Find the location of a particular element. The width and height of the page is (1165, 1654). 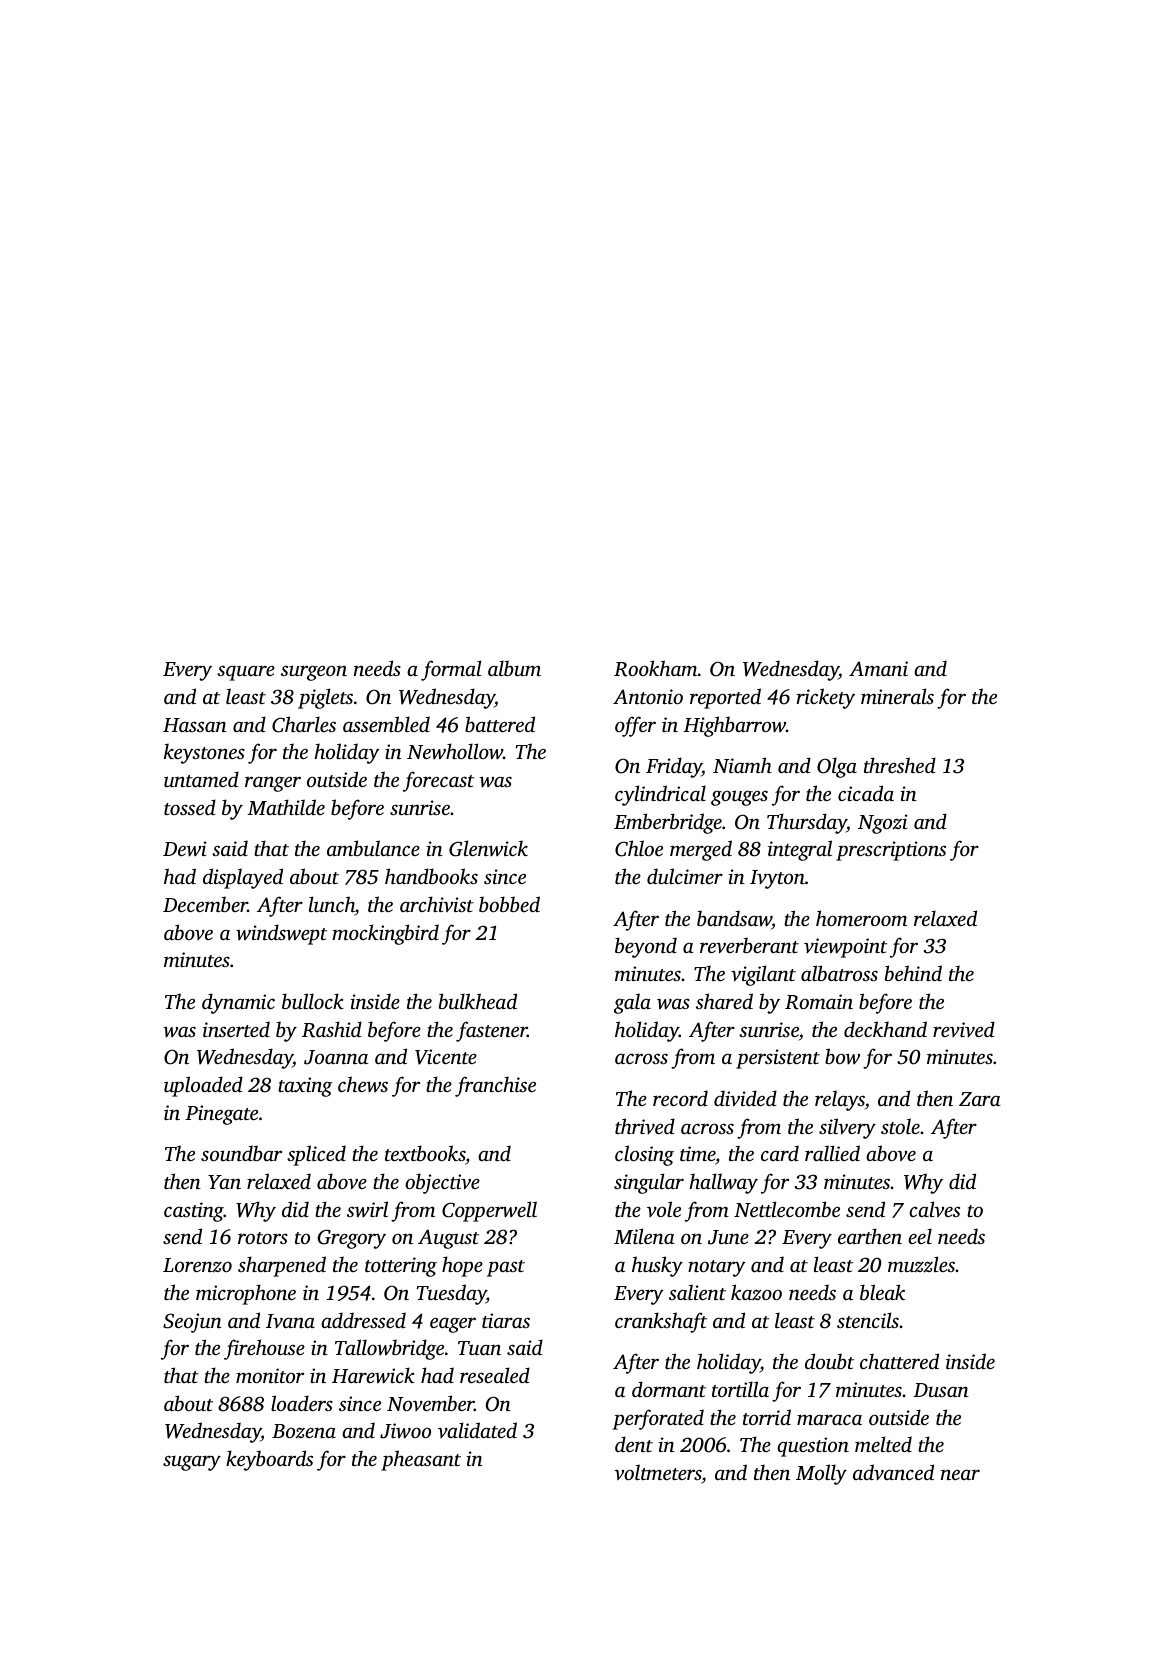

taxing is located at coordinates (305, 1087).
